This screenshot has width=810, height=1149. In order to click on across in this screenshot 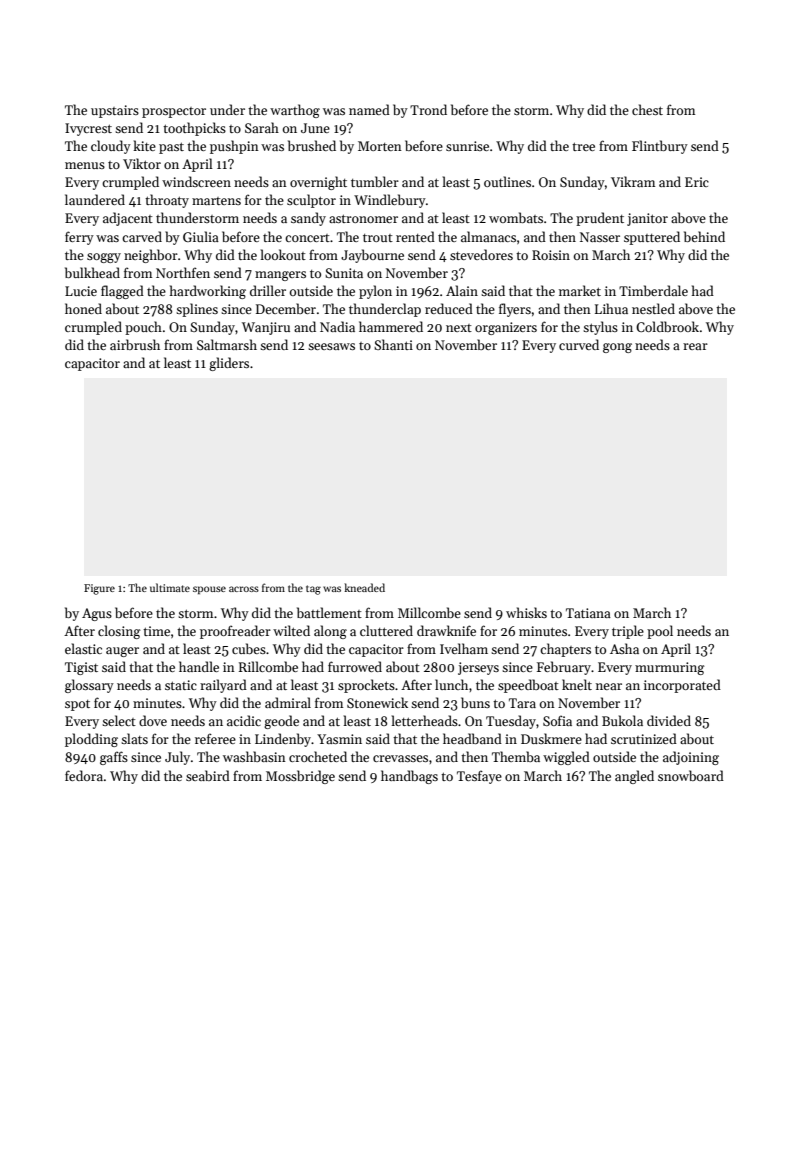, I will do `click(244, 589)`.
